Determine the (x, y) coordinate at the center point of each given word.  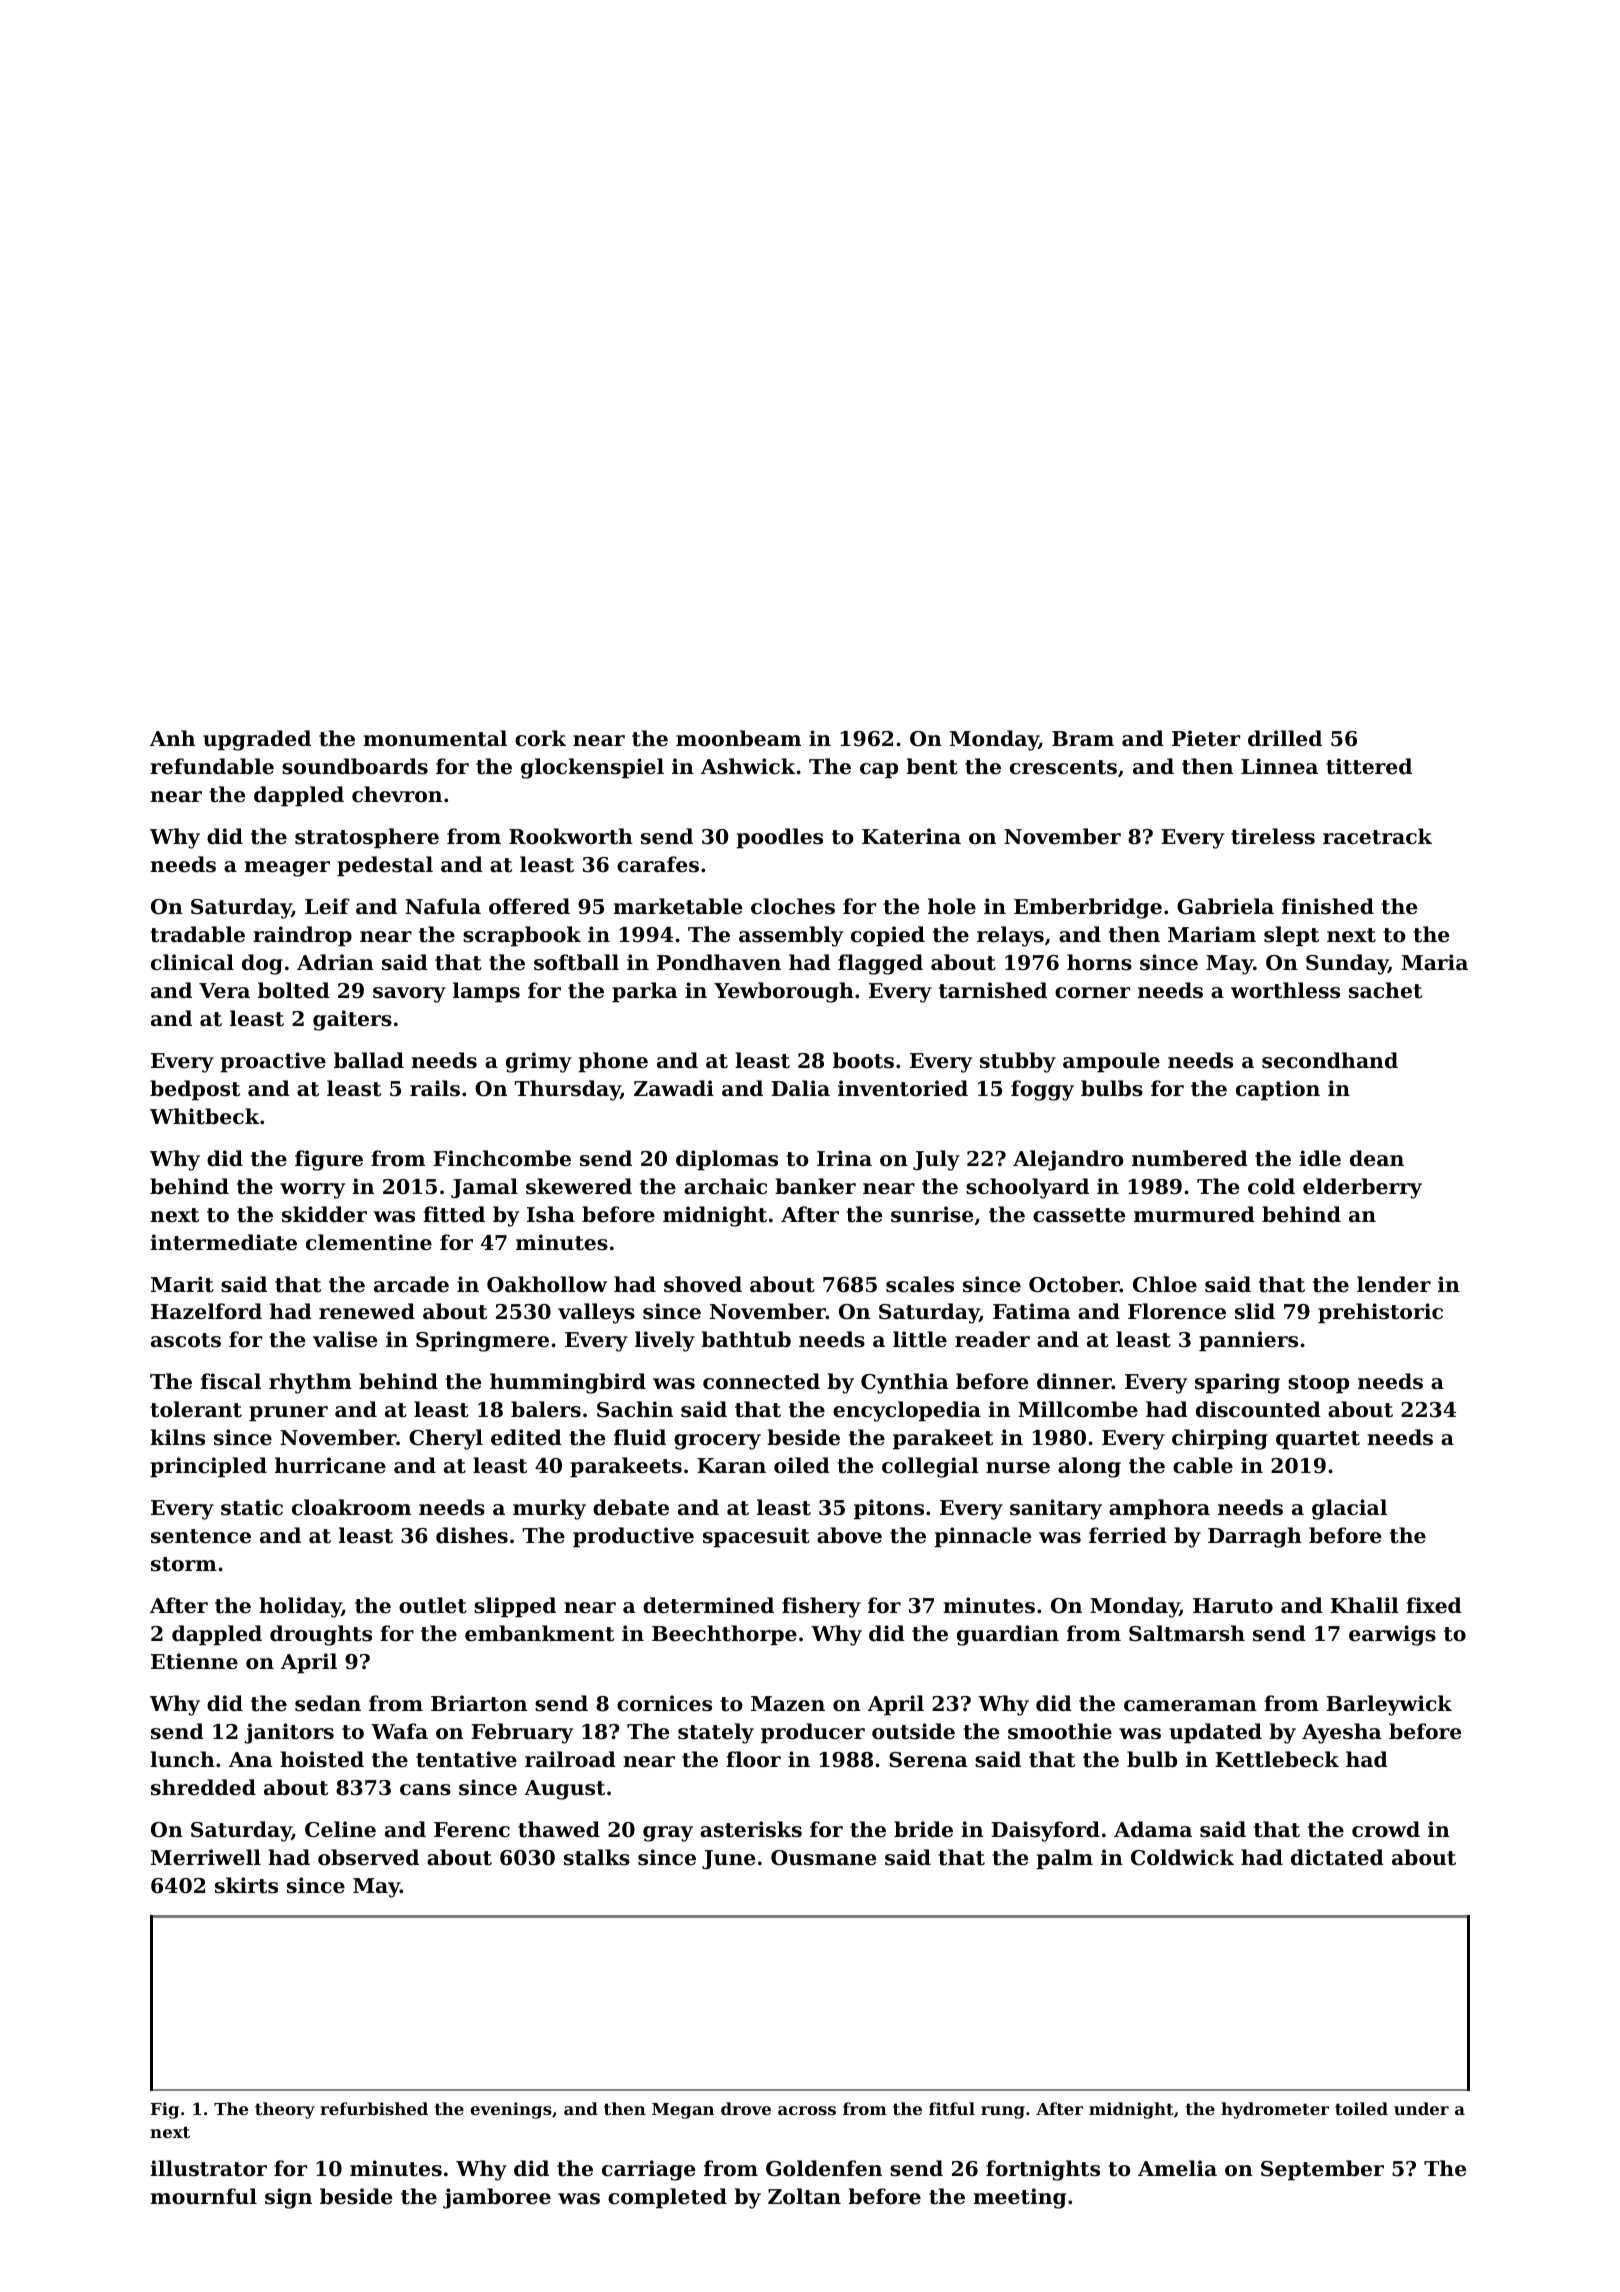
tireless (1273, 836)
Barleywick (1389, 1705)
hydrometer (1275, 2110)
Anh (172, 738)
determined (708, 1605)
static (252, 1507)
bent (932, 766)
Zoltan (804, 2196)
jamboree (497, 2198)
